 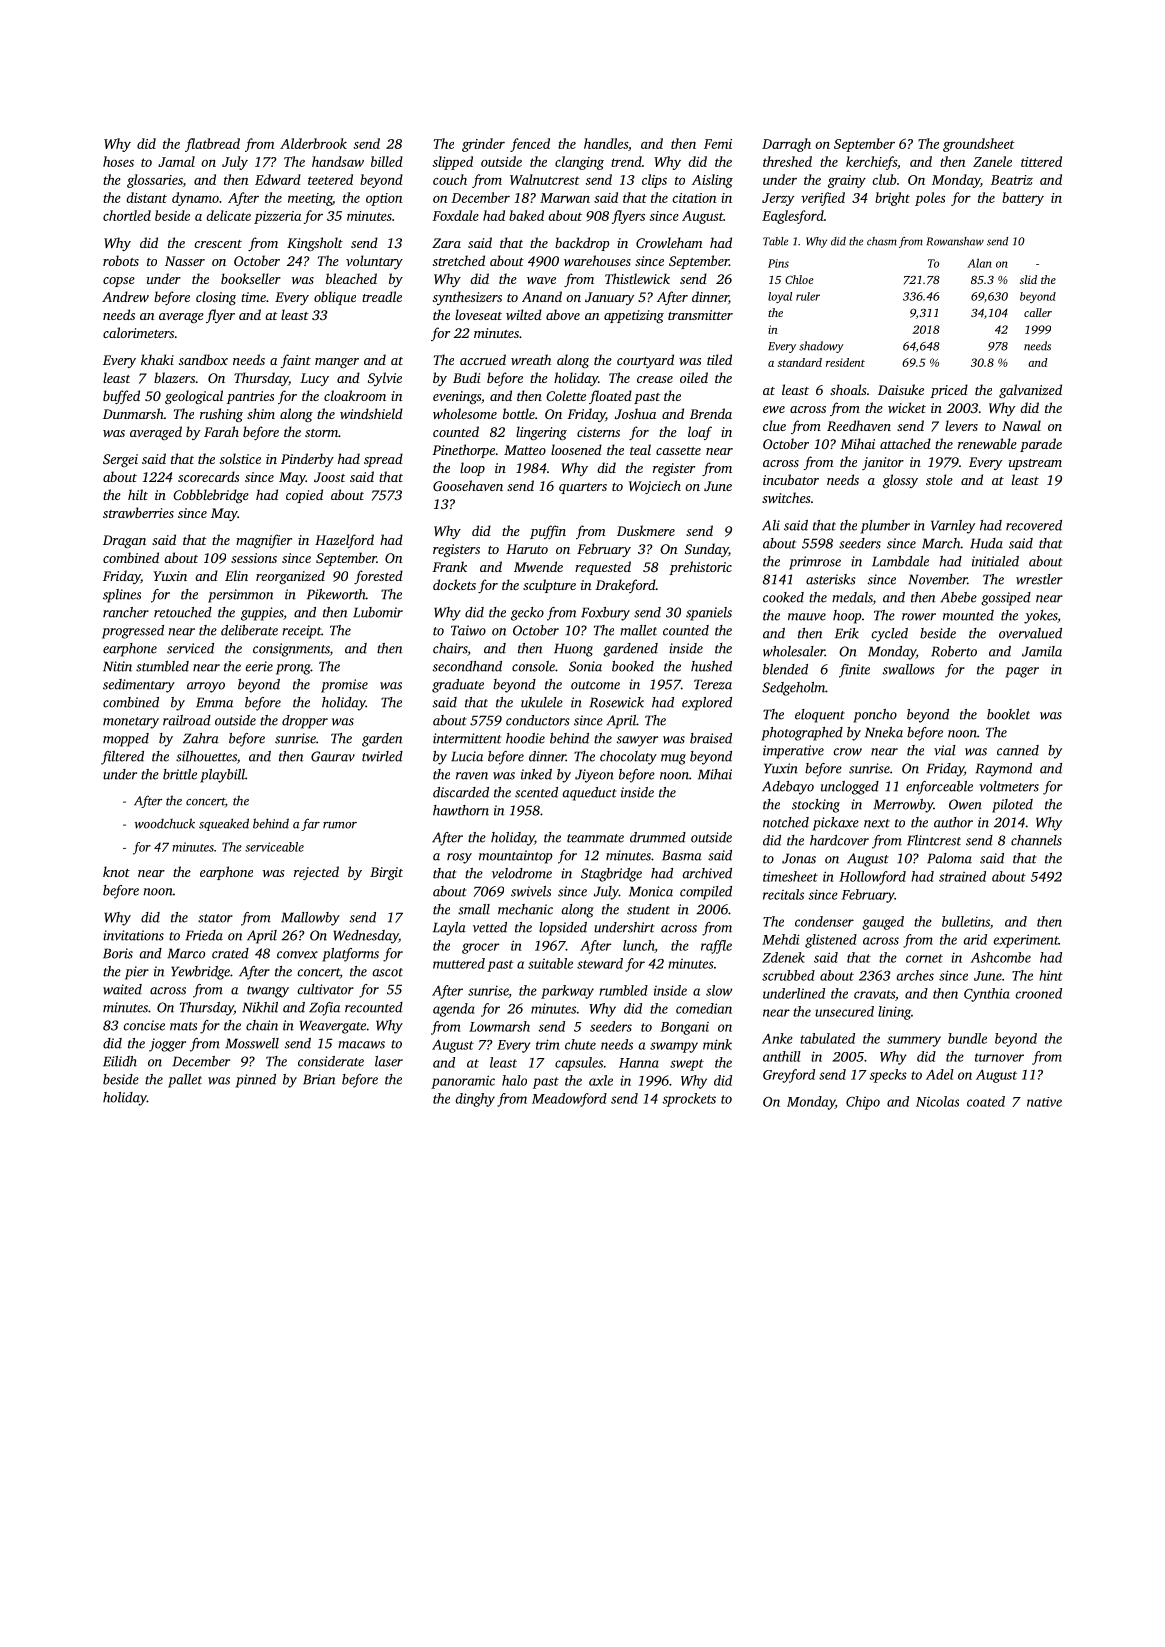 What do you see at coordinates (786, 145) in the image?
I see `Darragh` at bounding box center [786, 145].
